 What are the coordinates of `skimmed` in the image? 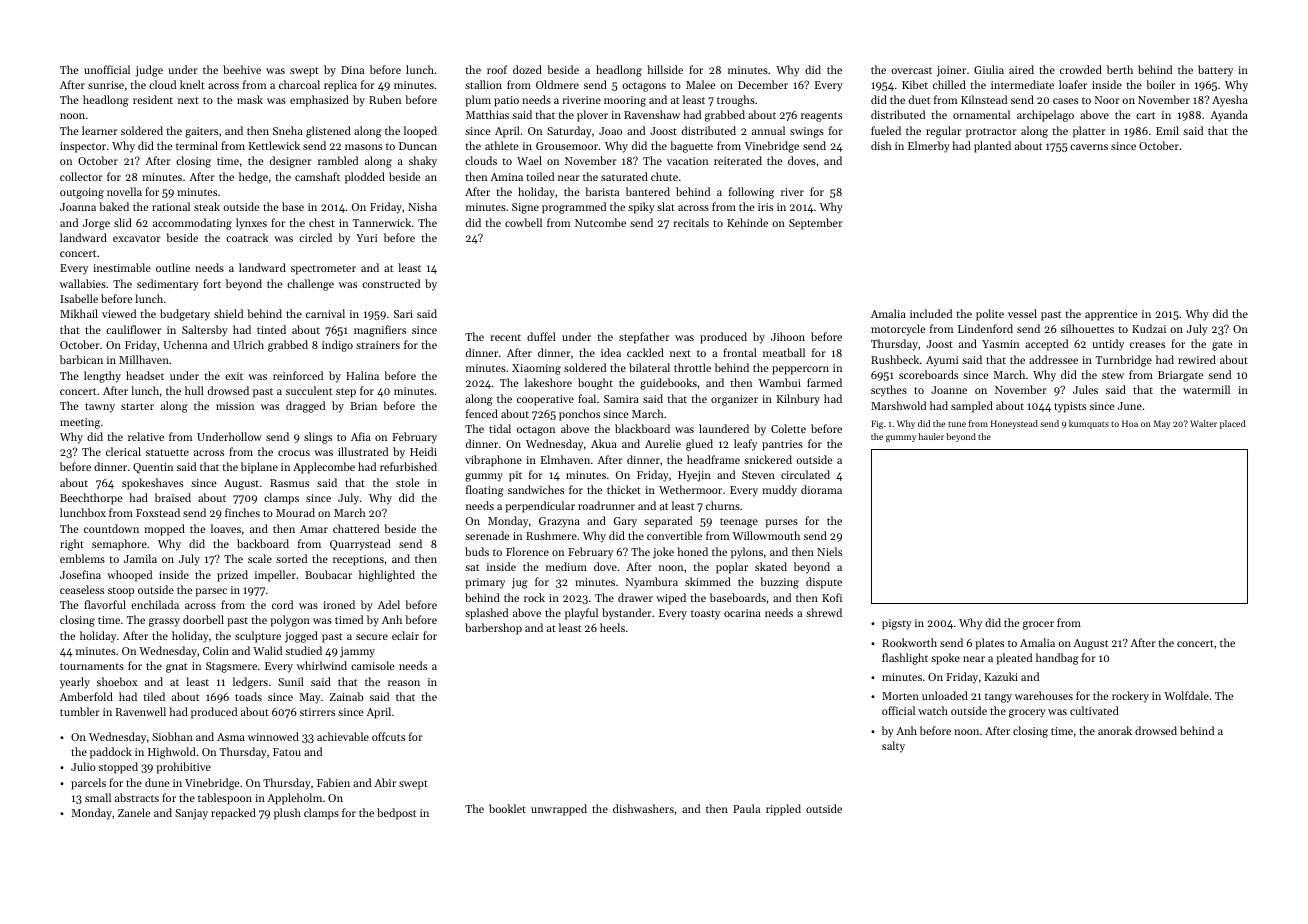 It's located at (708, 581).
